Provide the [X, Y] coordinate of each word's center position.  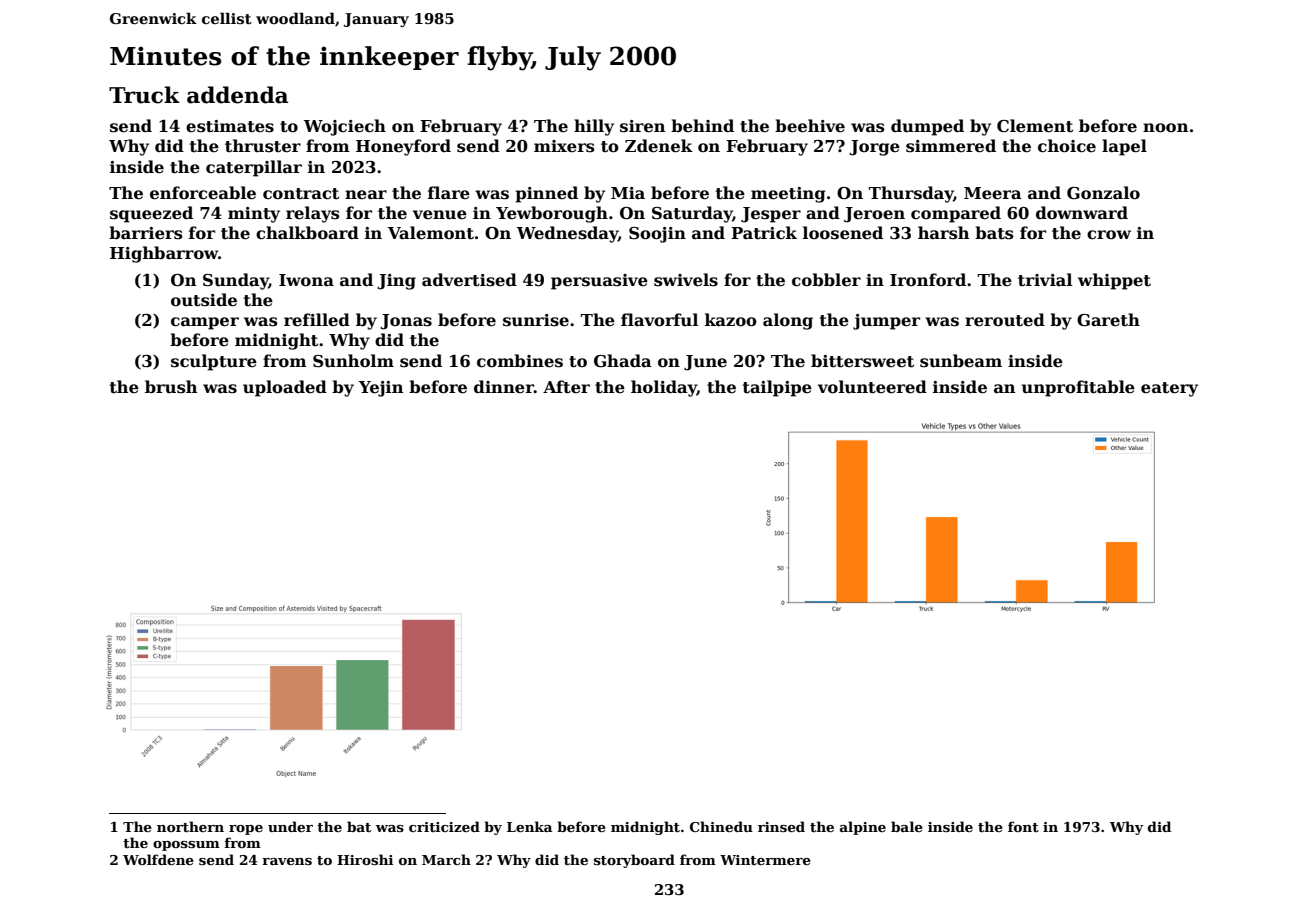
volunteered [872, 387]
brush [171, 387]
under [290, 826]
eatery [1169, 389]
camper [205, 323]
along [788, 321]
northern [190, 826]
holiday [664, 388]
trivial [1045, 280]
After [566, 387]
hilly [594, 127]
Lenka [529, 826]
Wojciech [345, 127]
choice [1067, 146]
